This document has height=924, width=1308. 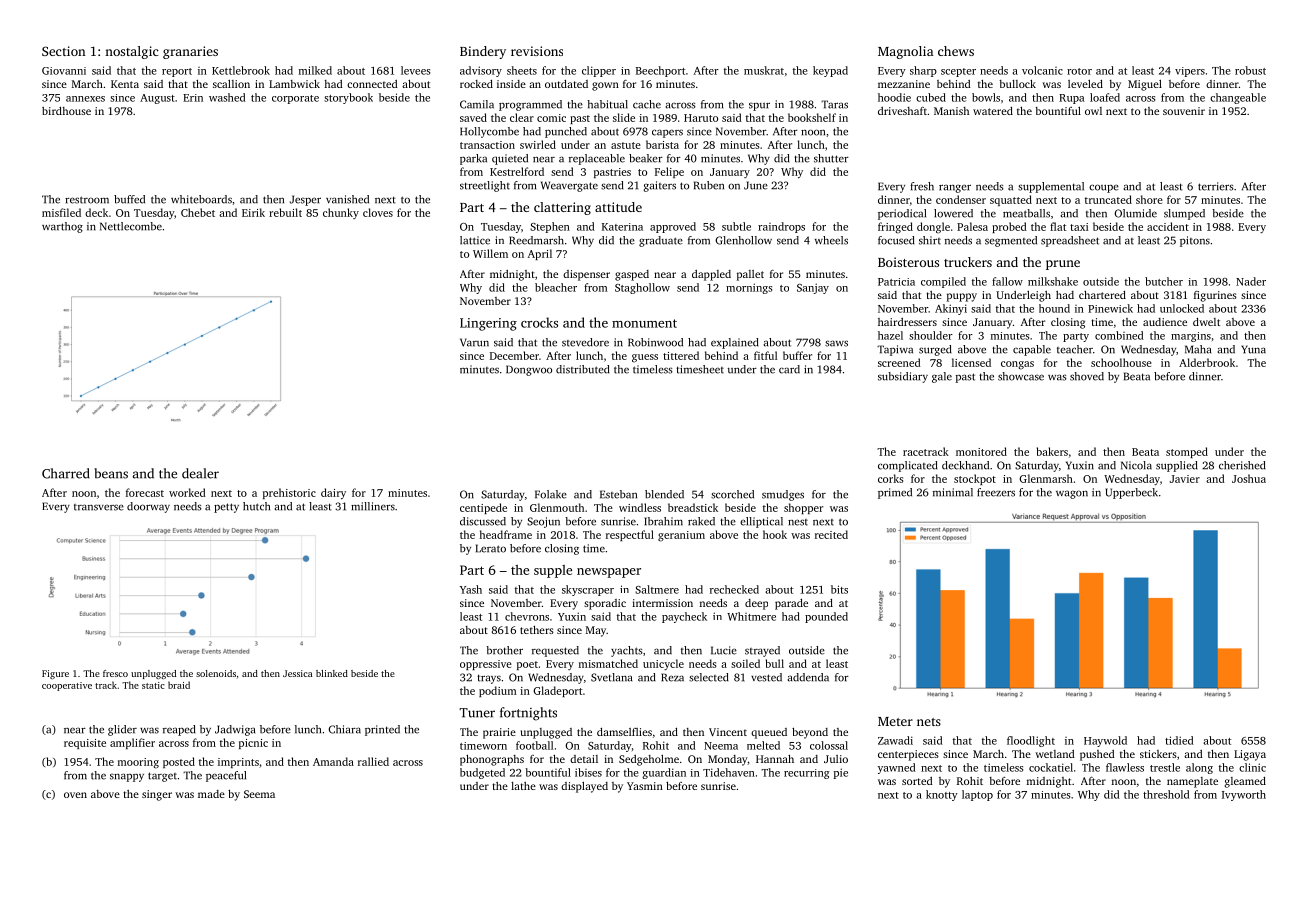 I want to click on storybook, so click(x=348, y=98).
